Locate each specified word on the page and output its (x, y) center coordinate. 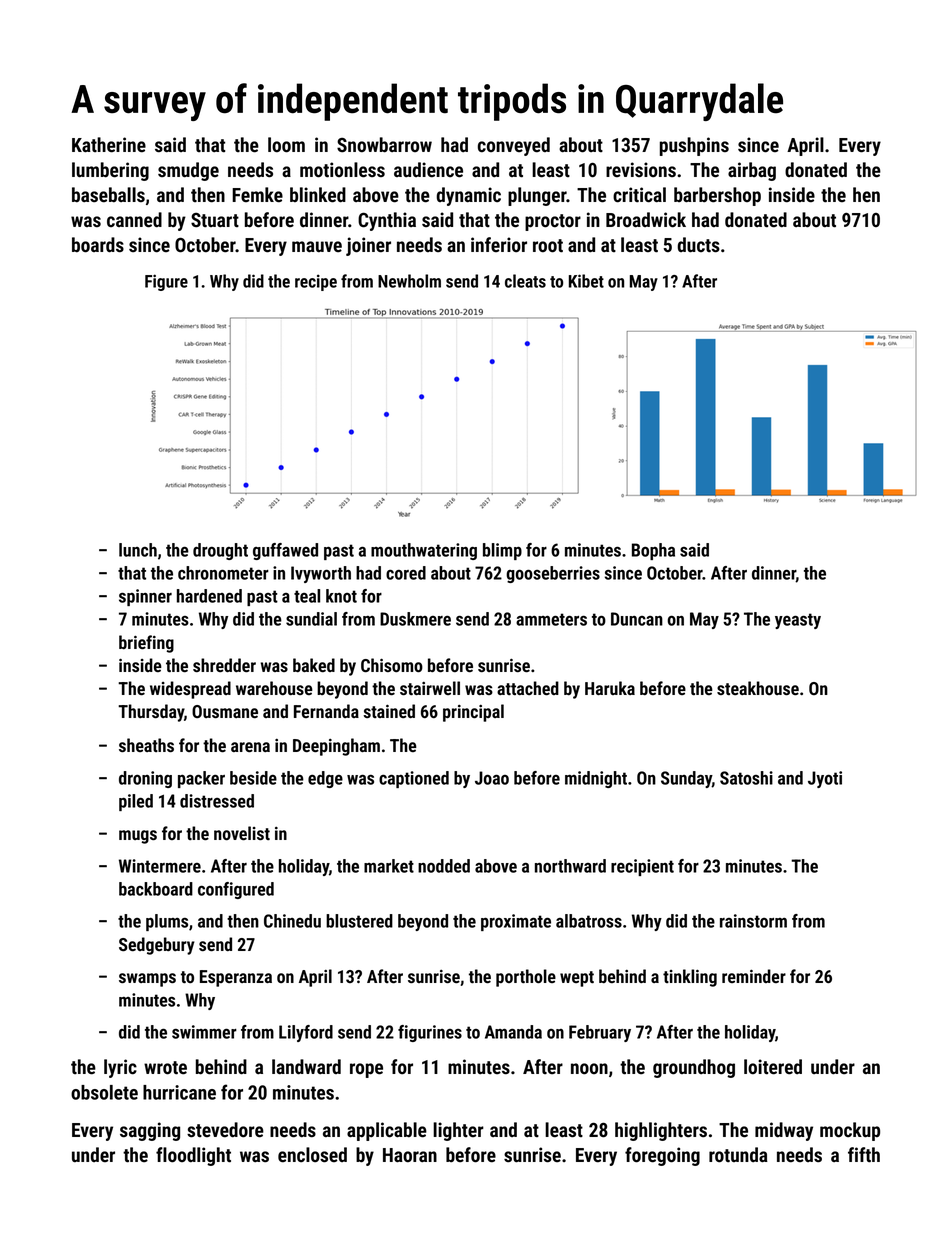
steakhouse (758, 688)
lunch (138, 550)
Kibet (586, 281)
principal (473, 713)
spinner (145, 597)
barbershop (717, 196)
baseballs (108, 195)
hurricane (179, 1092)
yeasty (798, 621)
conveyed (514, 146)
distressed (217, 801)
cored (406, 573)
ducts (699, 245)
